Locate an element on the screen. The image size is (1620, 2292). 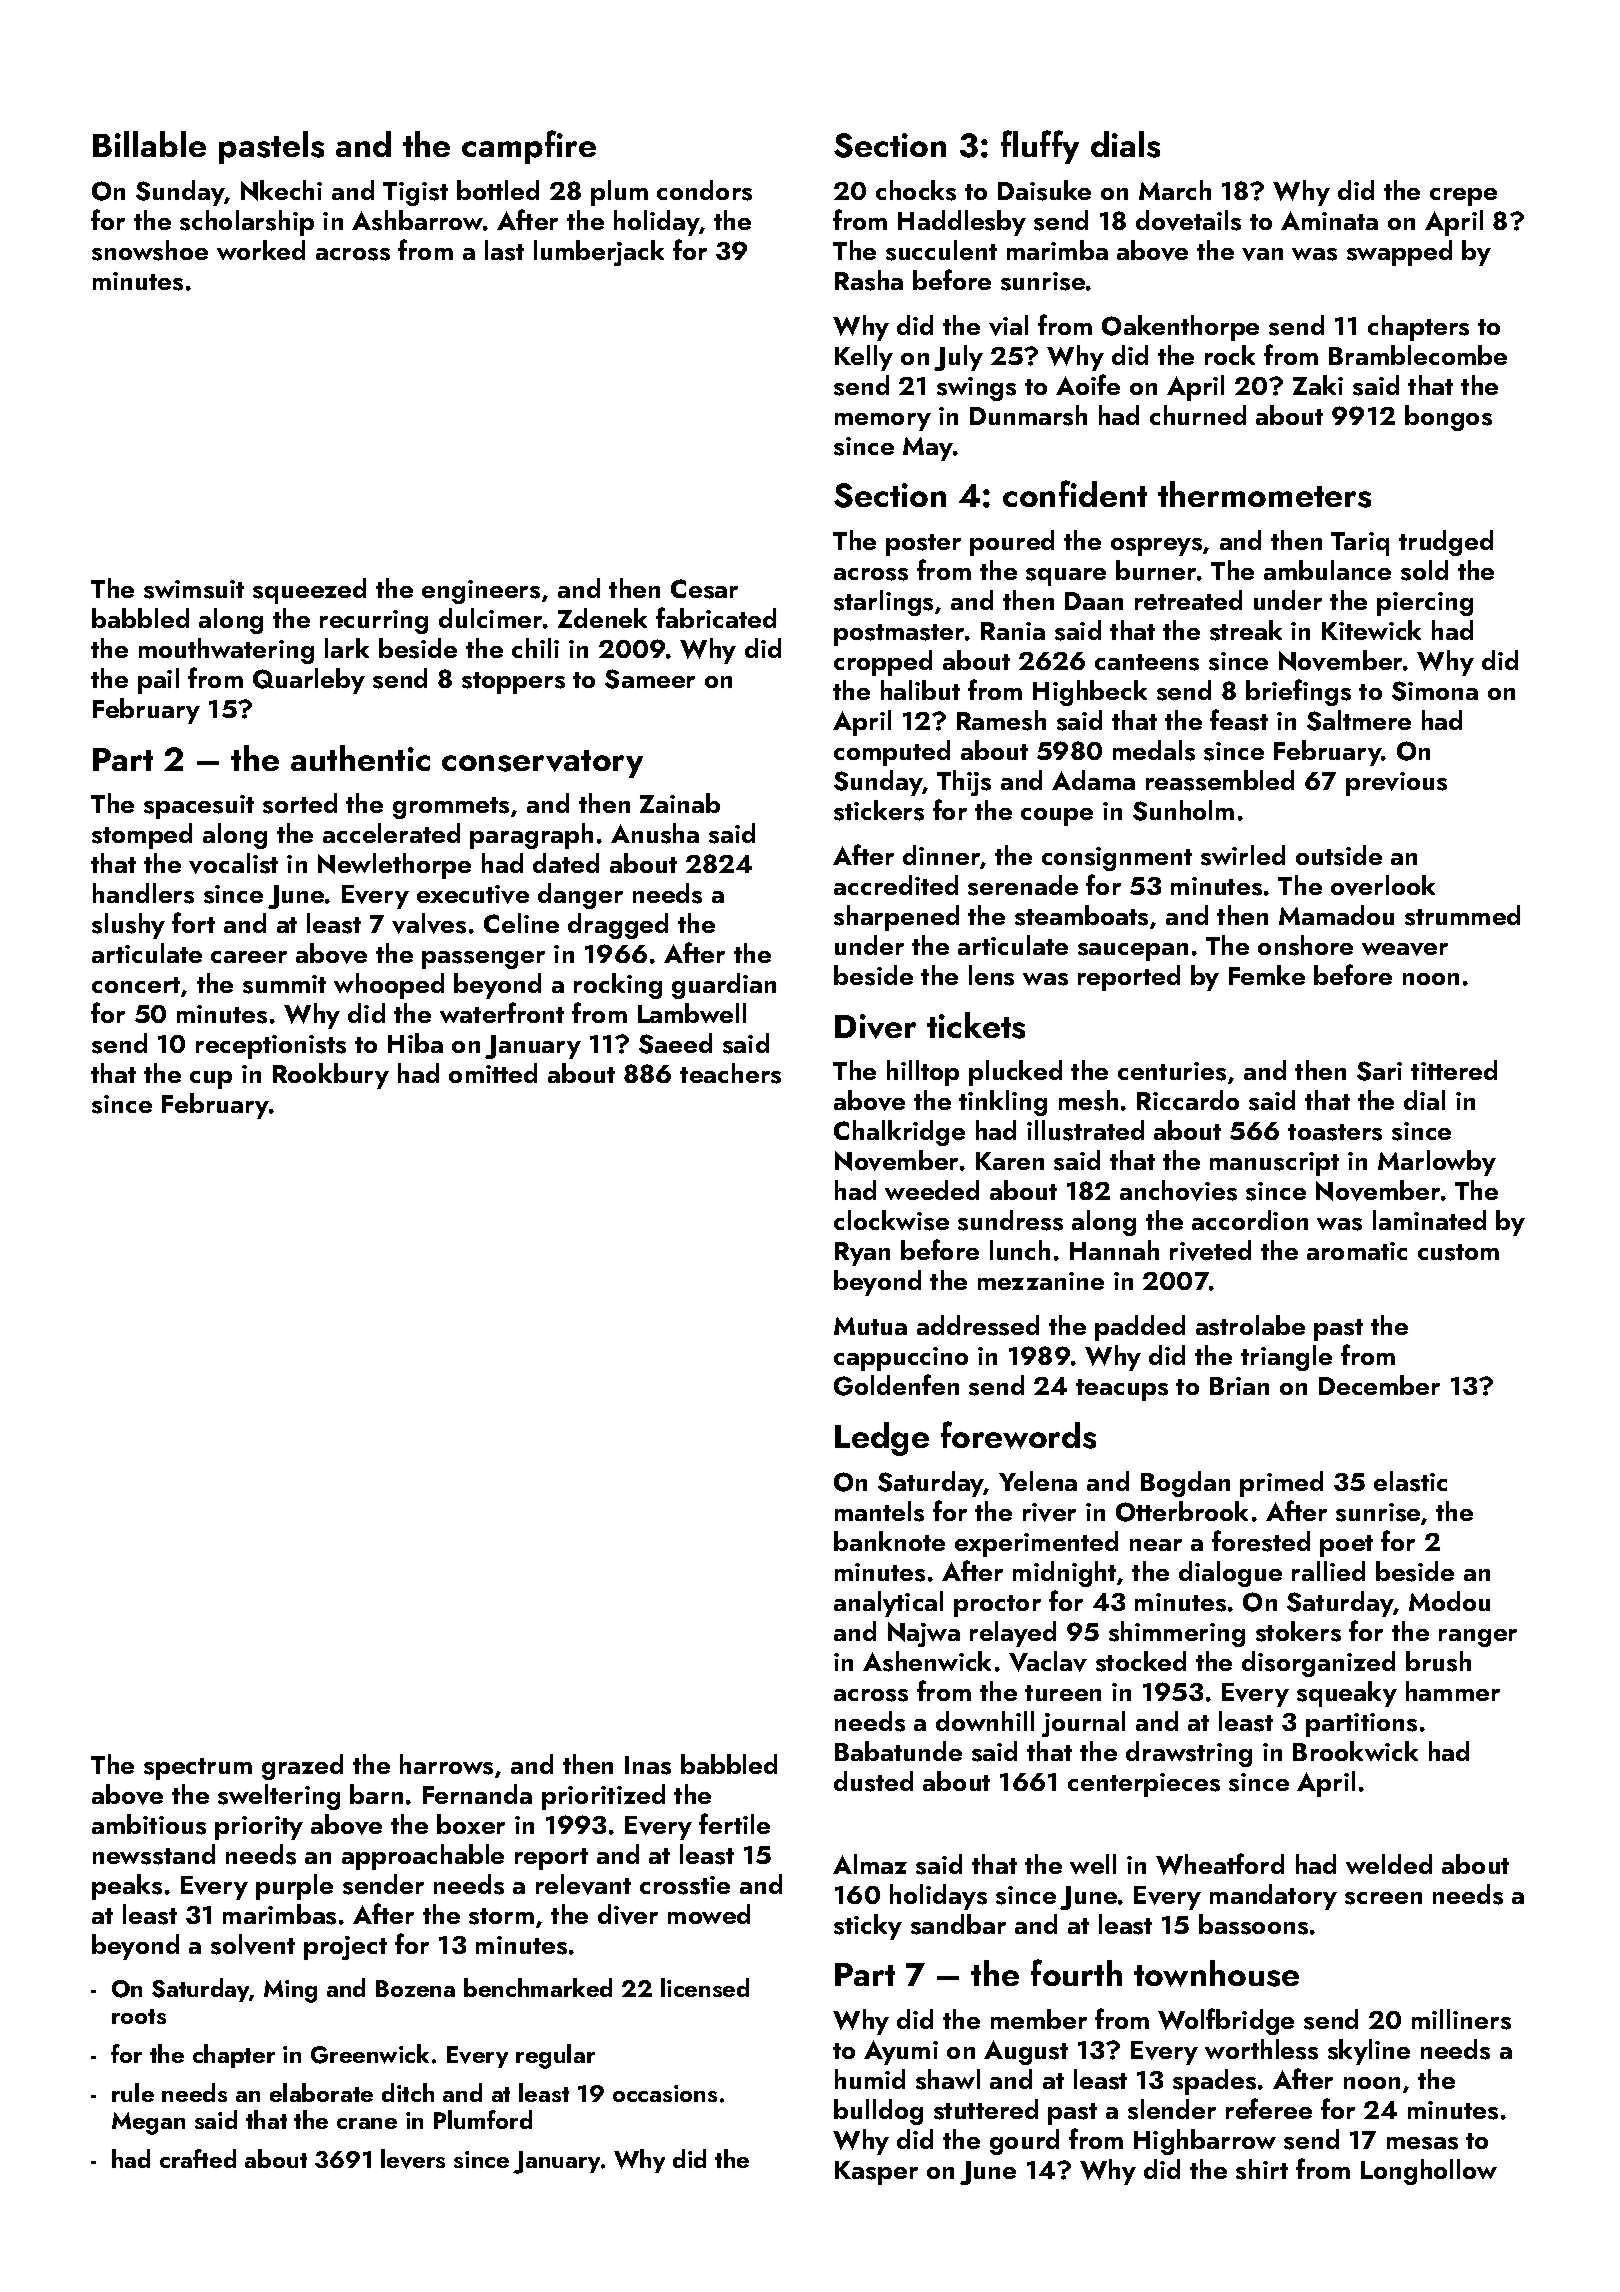
stocked is located at coordinates (1141, 1661).
